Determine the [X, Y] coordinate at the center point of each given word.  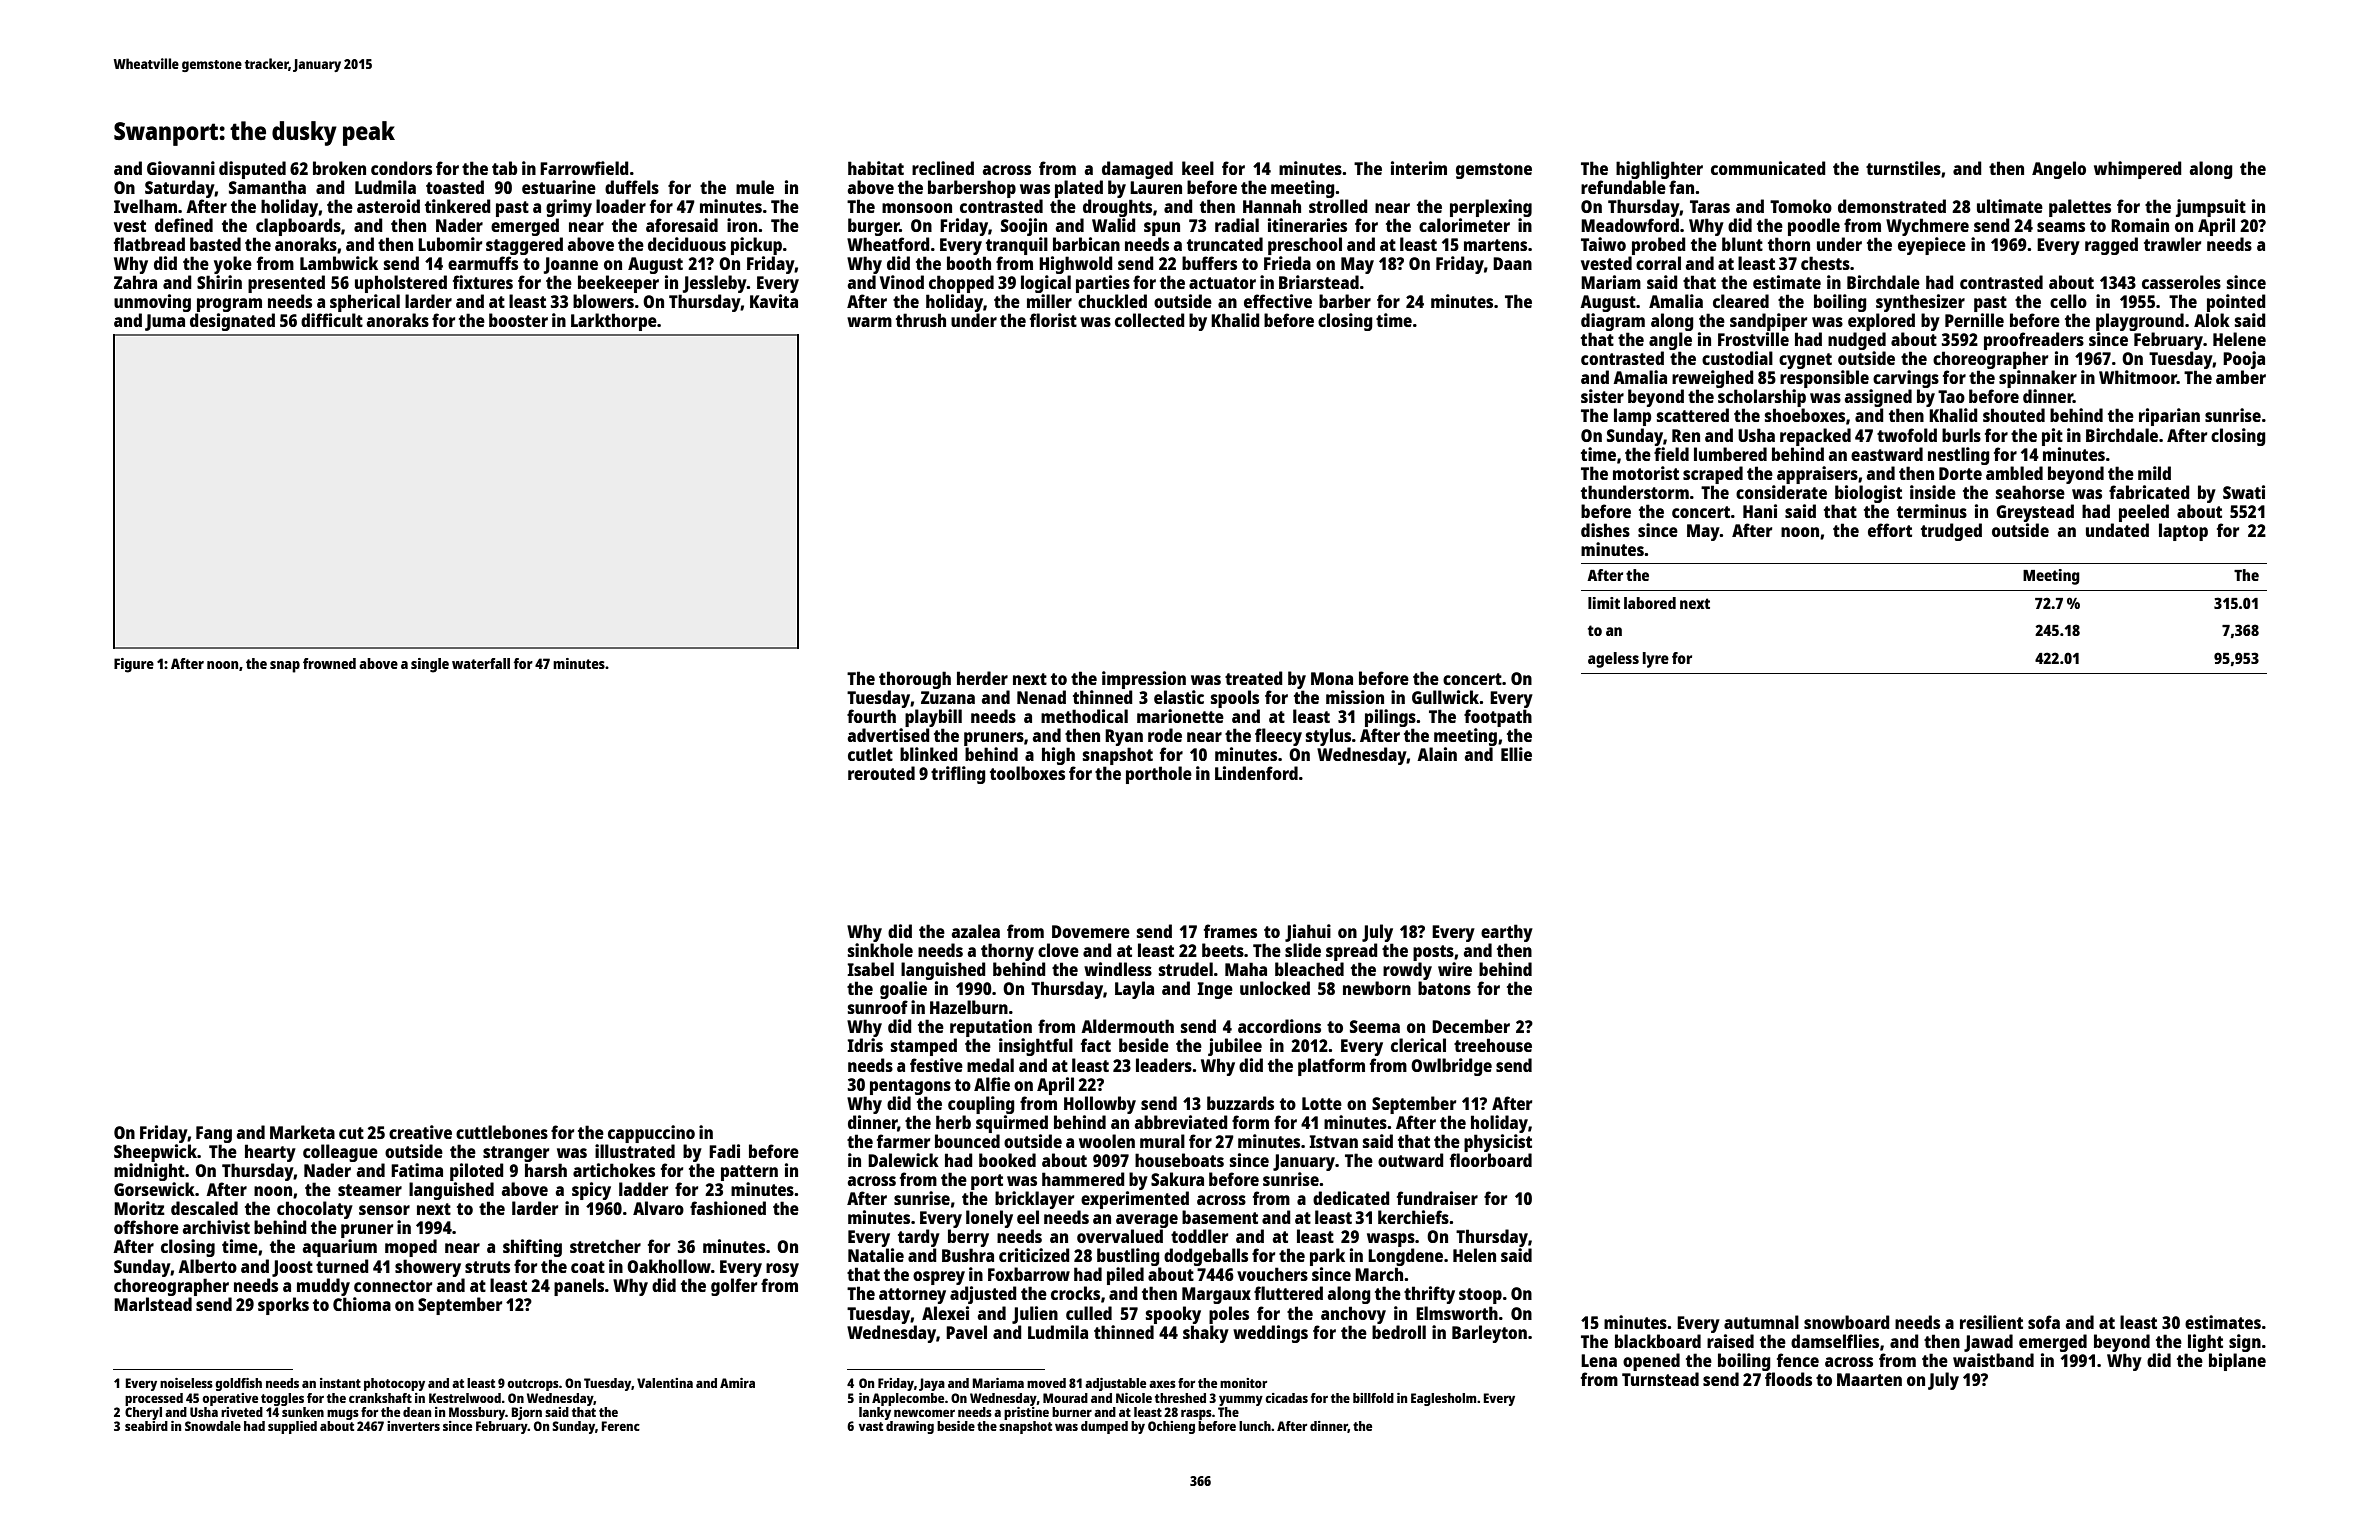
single [430, 665]
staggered [524, 246]
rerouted [881, 773]
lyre [1656, 660]
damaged [1137, 170]
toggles [282, 1399]
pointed [2236, 303]
